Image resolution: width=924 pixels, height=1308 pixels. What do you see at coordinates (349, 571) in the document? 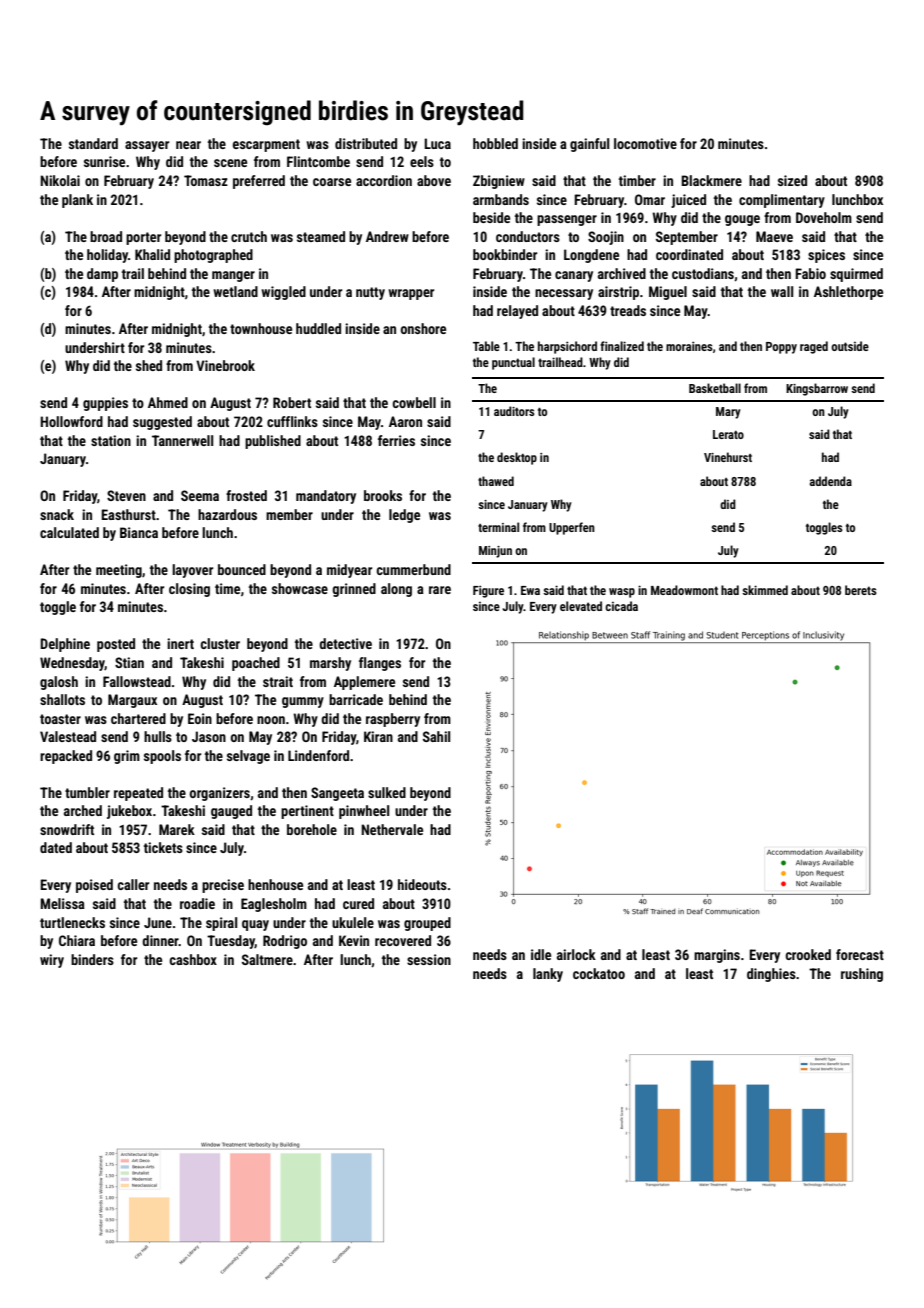
I see `midyear` at bounding box center [349, 571].
